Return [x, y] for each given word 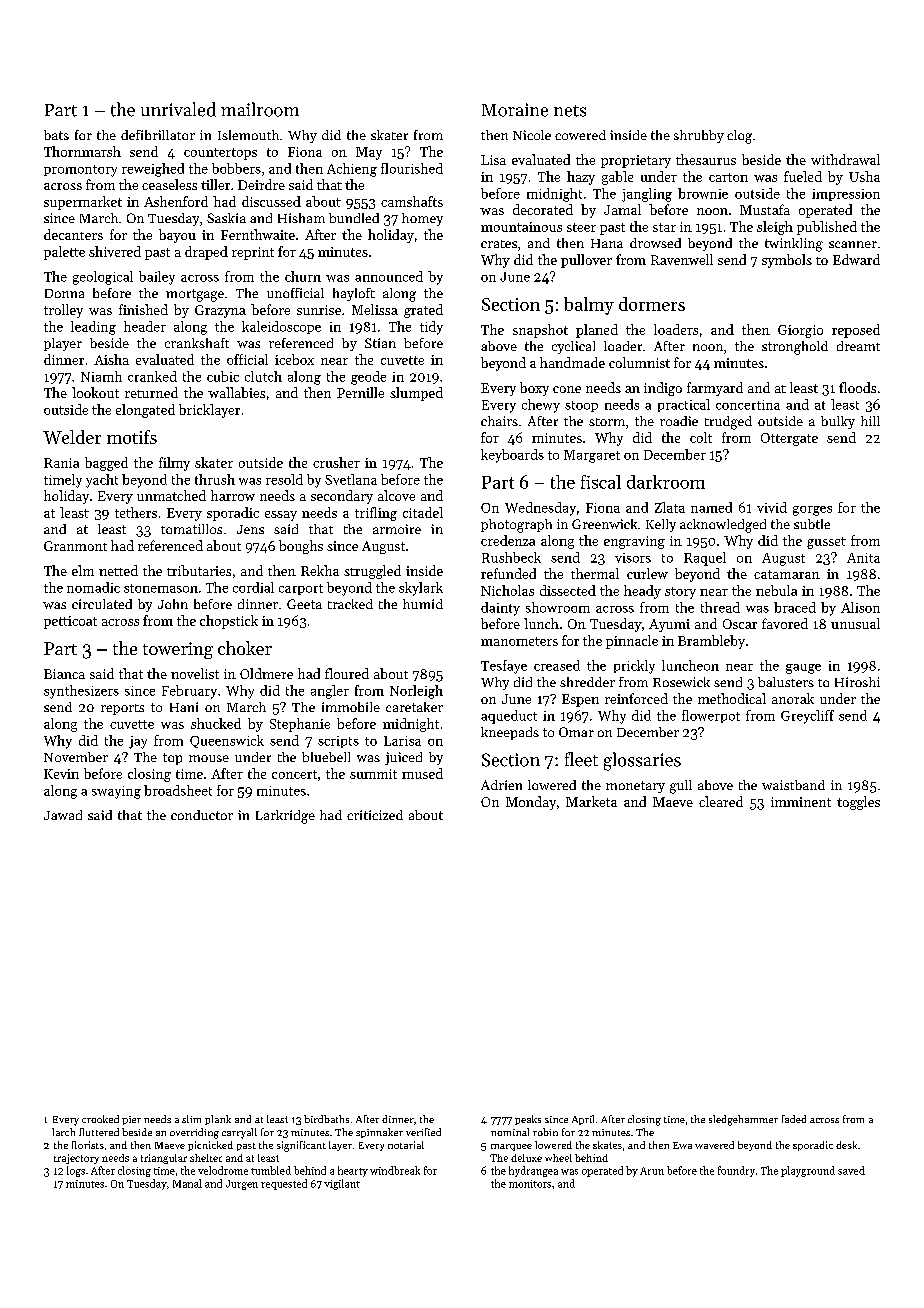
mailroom [260, 109]
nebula [776, 590]
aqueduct [509, 717]
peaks [528, 1120]
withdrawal [845, 159]
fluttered [99, 1132]
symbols [787, 261]
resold [284, 479]
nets [570, 111]
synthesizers [81, 692]
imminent [801, 802]
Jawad [63, 815]
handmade [572, 362]
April [583, 1120]
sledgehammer [743, 1120]
